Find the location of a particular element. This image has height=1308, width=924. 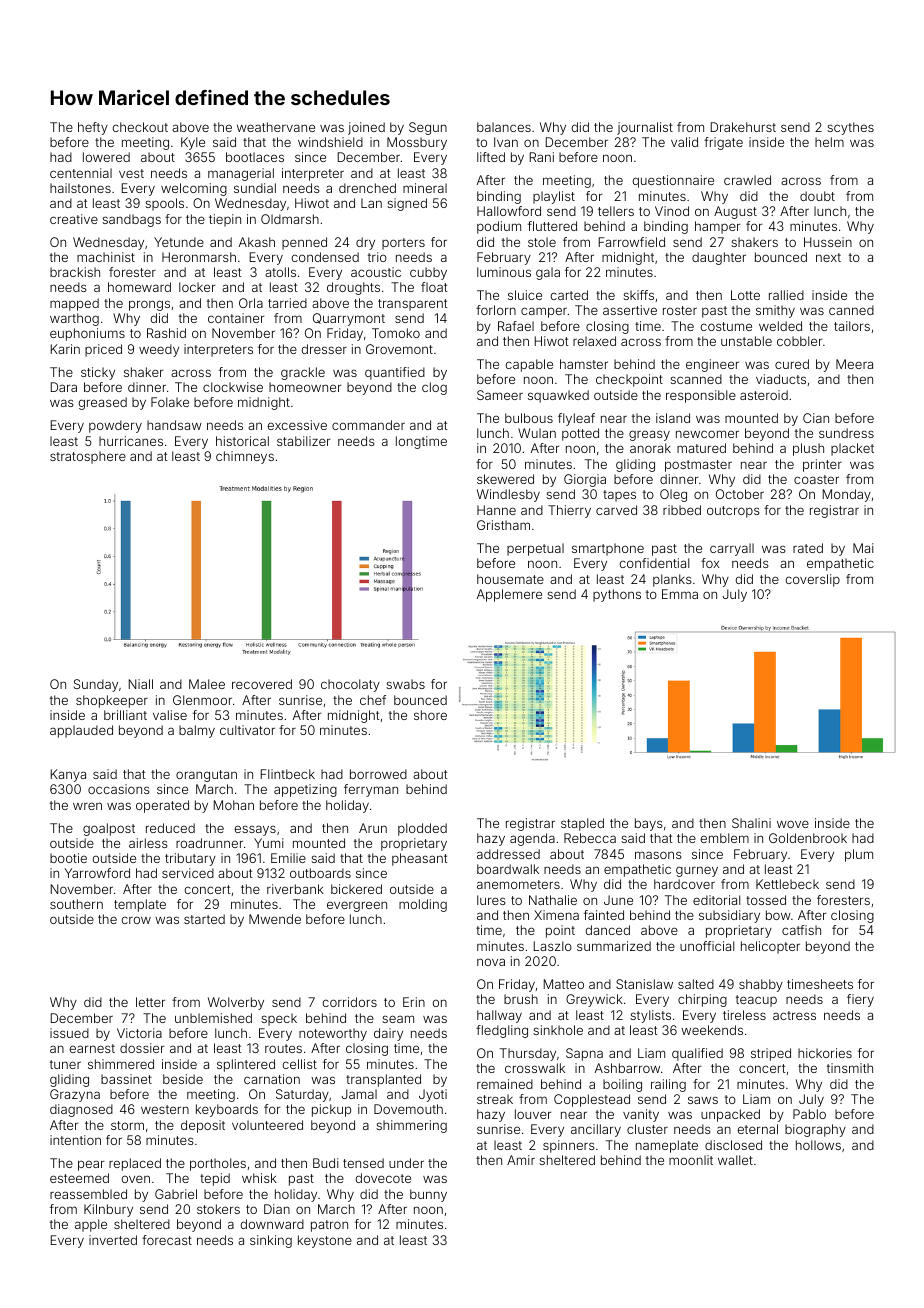

Kyle is located at coordinates (193, 143).
